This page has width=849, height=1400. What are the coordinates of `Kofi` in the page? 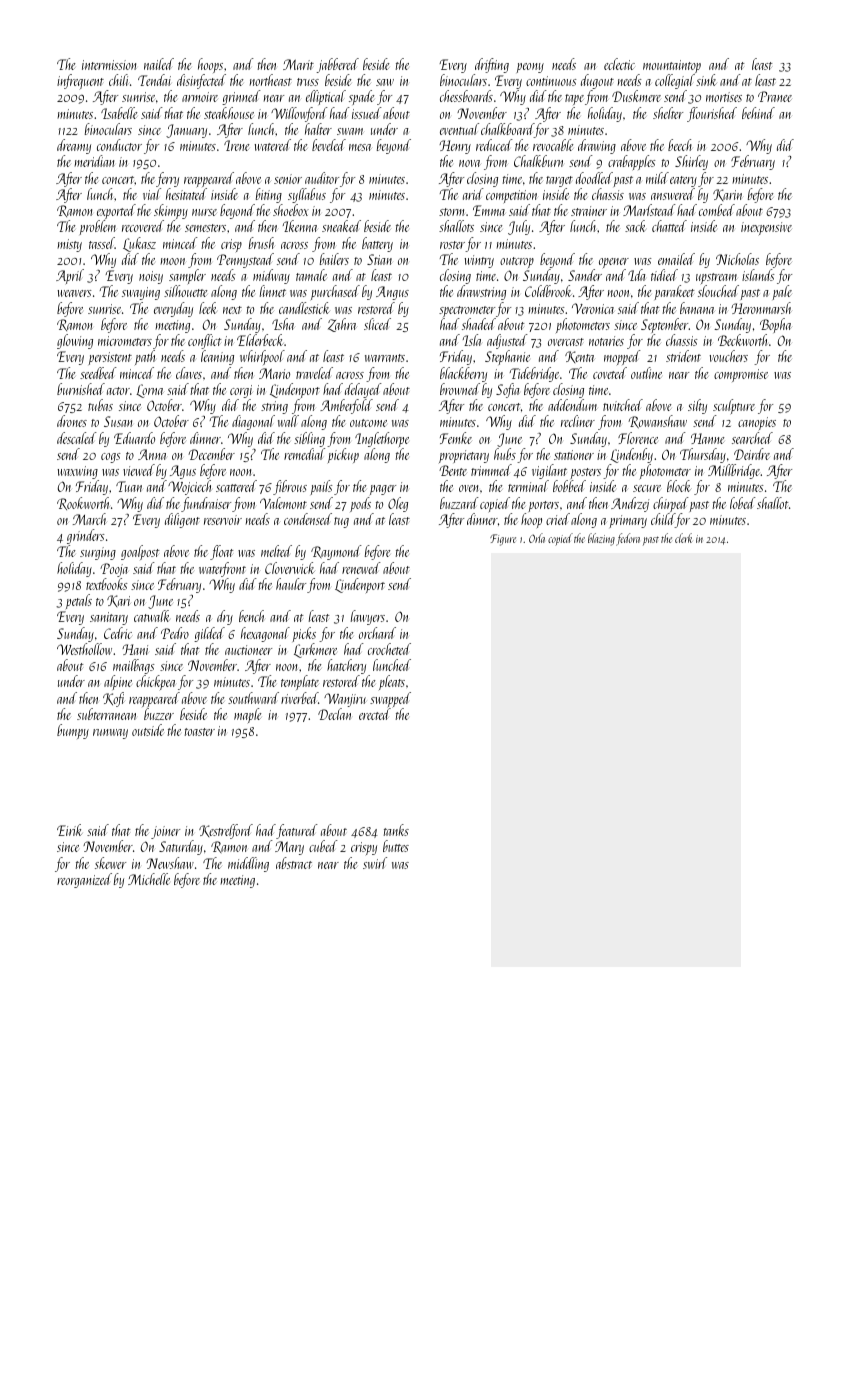 It's located at (114, 699).
